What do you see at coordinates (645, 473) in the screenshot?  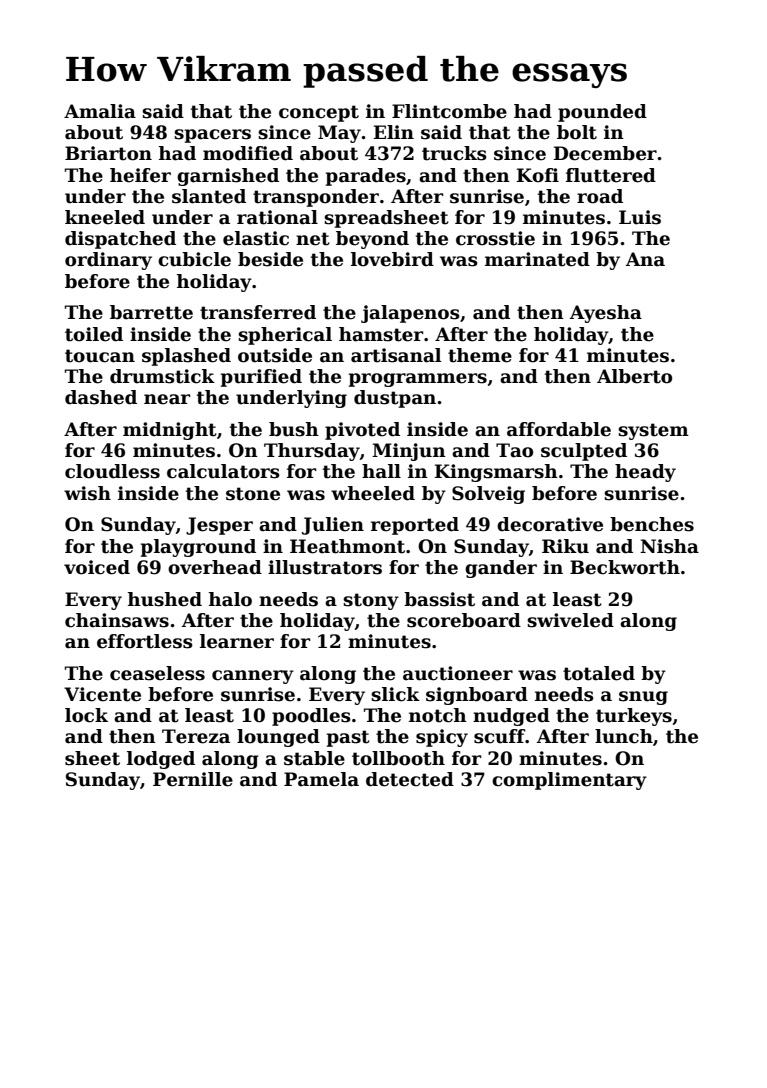 I see `heady` at bounding box center [645, 473].
